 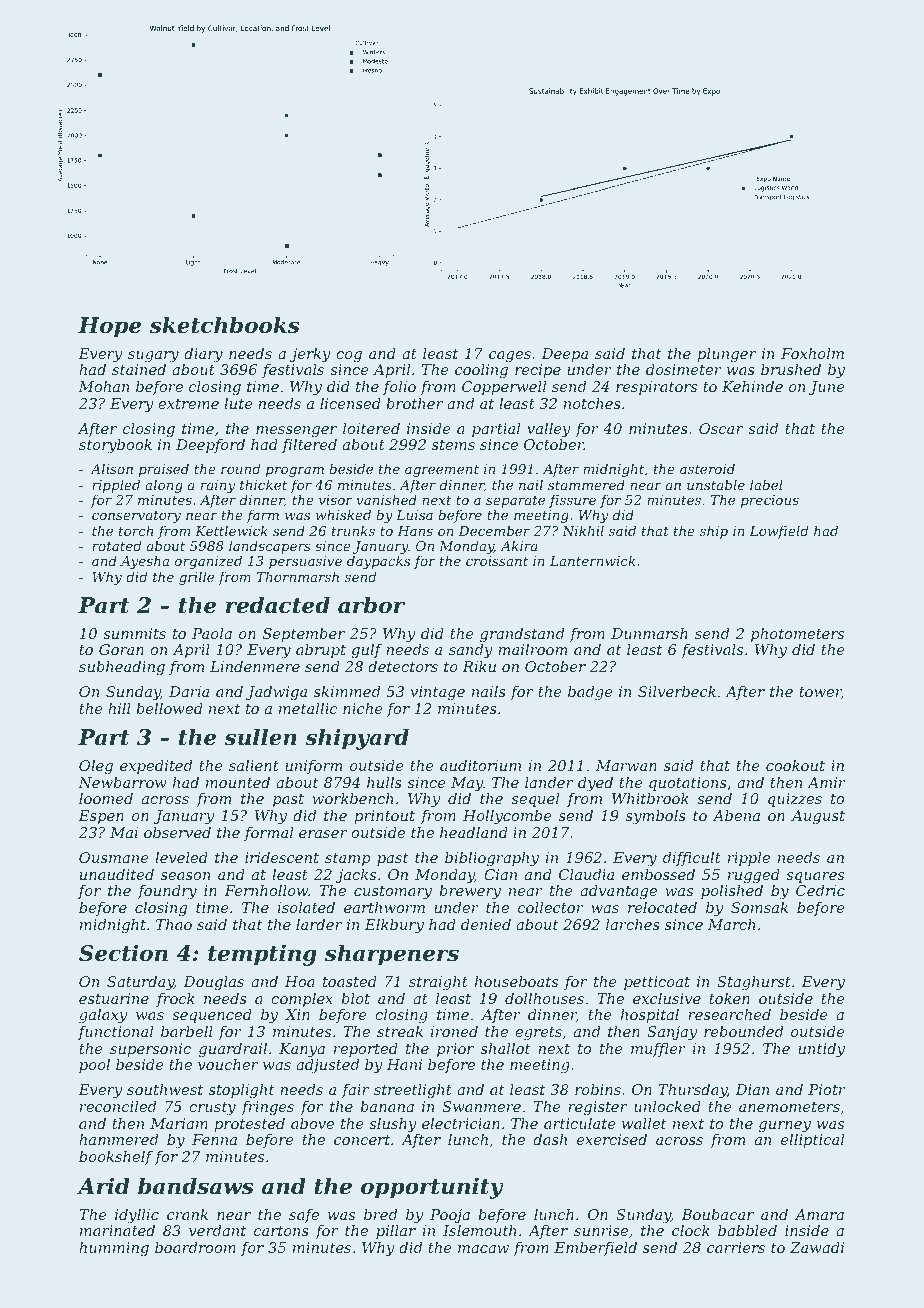 I want to click on cages, so click(x=510, y=357).
